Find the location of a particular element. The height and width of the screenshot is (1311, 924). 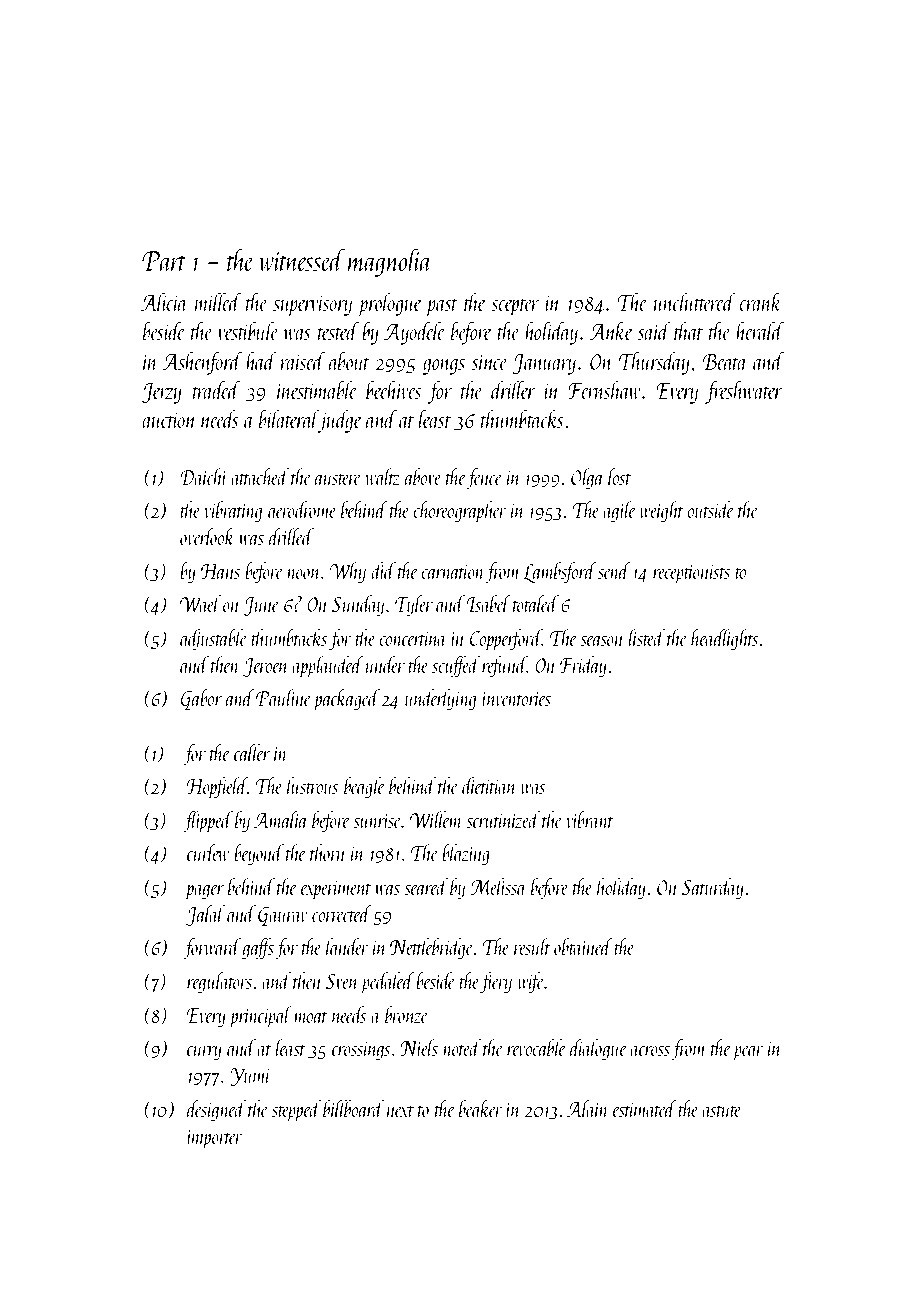

astute is located at coordinates (721, 1111).
